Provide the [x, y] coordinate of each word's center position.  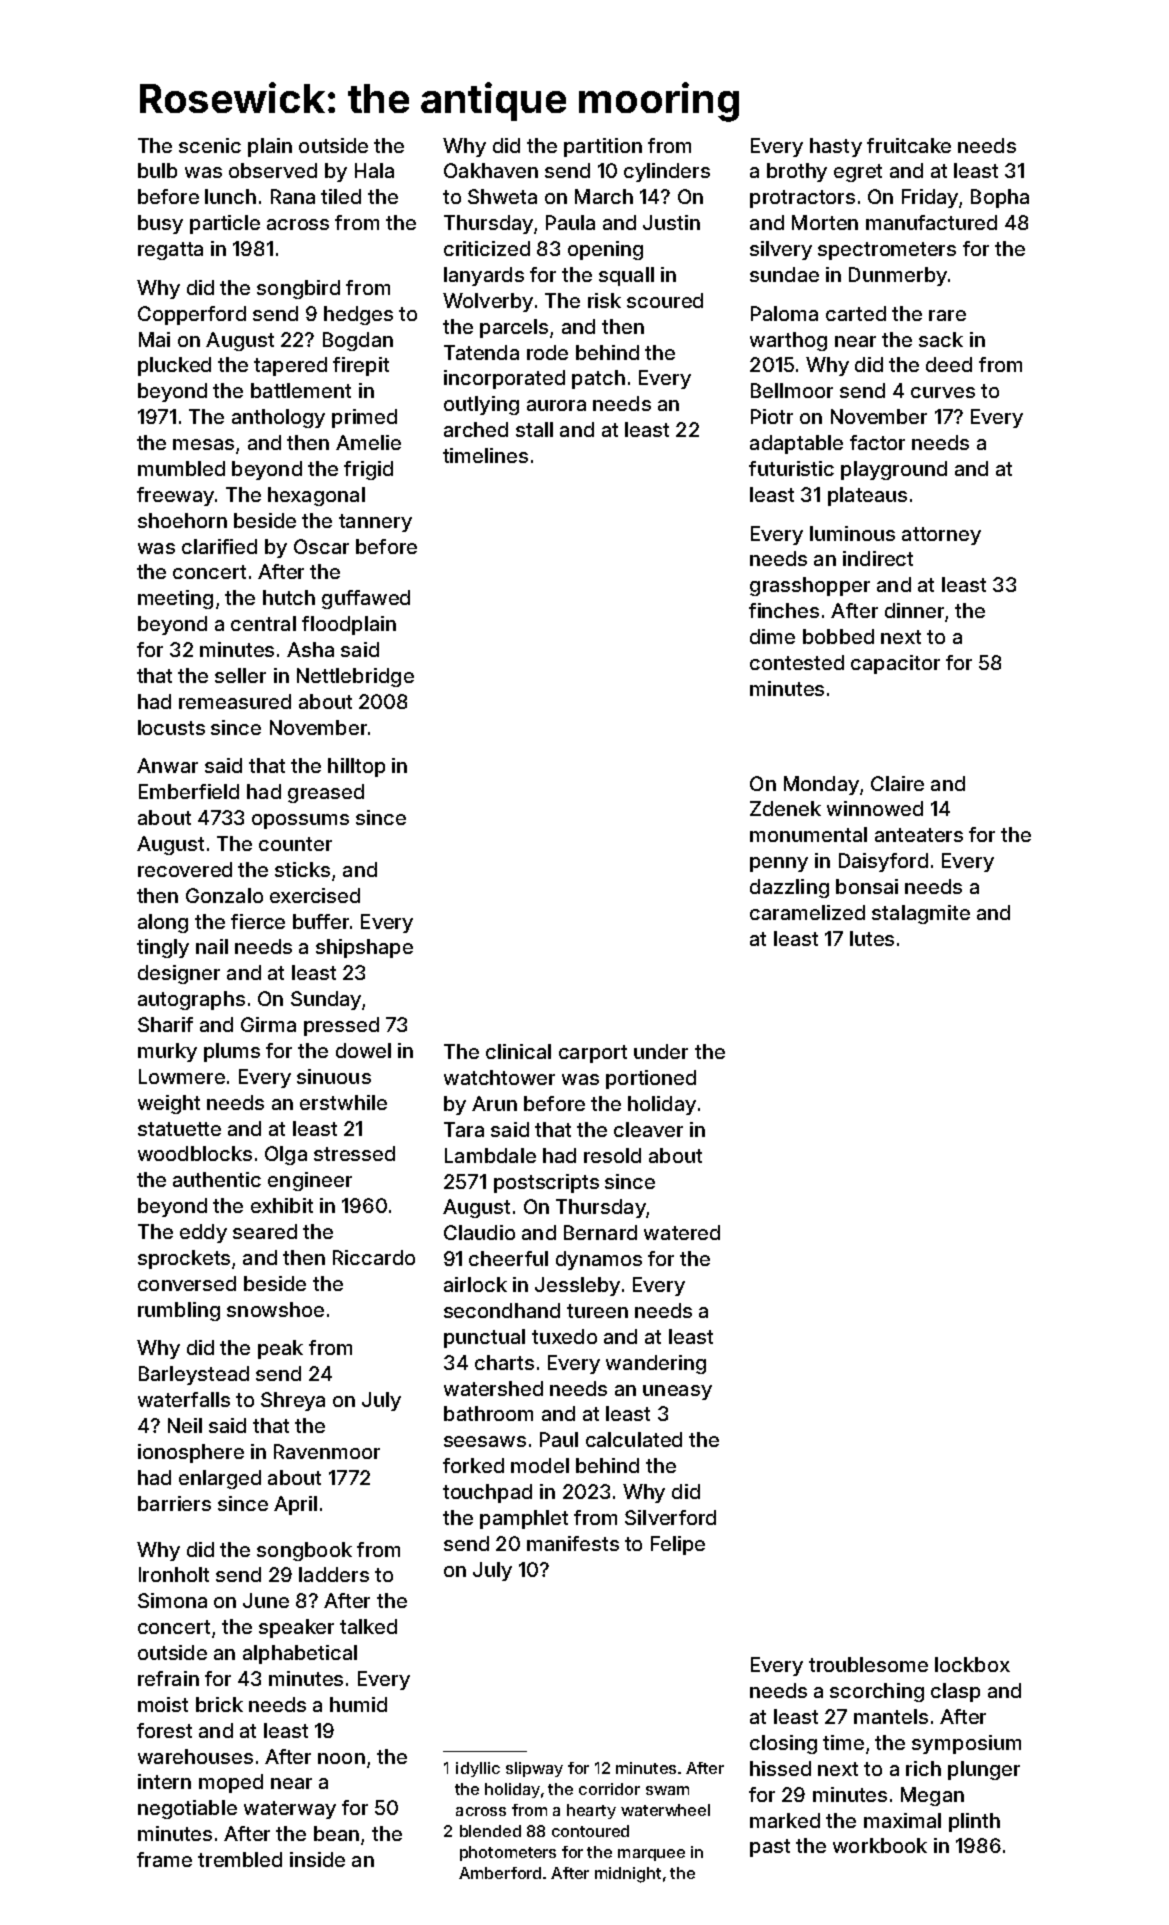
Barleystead [194, 1375]
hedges [358, 315]
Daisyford [883, 862]
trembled [240, 1859]
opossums [300, 821]
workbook [880, 1845]
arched [476, 429]
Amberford [500, 1873]
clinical [518, 1051]
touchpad [487, 1493]
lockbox [972, 1664]
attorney [941, 536]
